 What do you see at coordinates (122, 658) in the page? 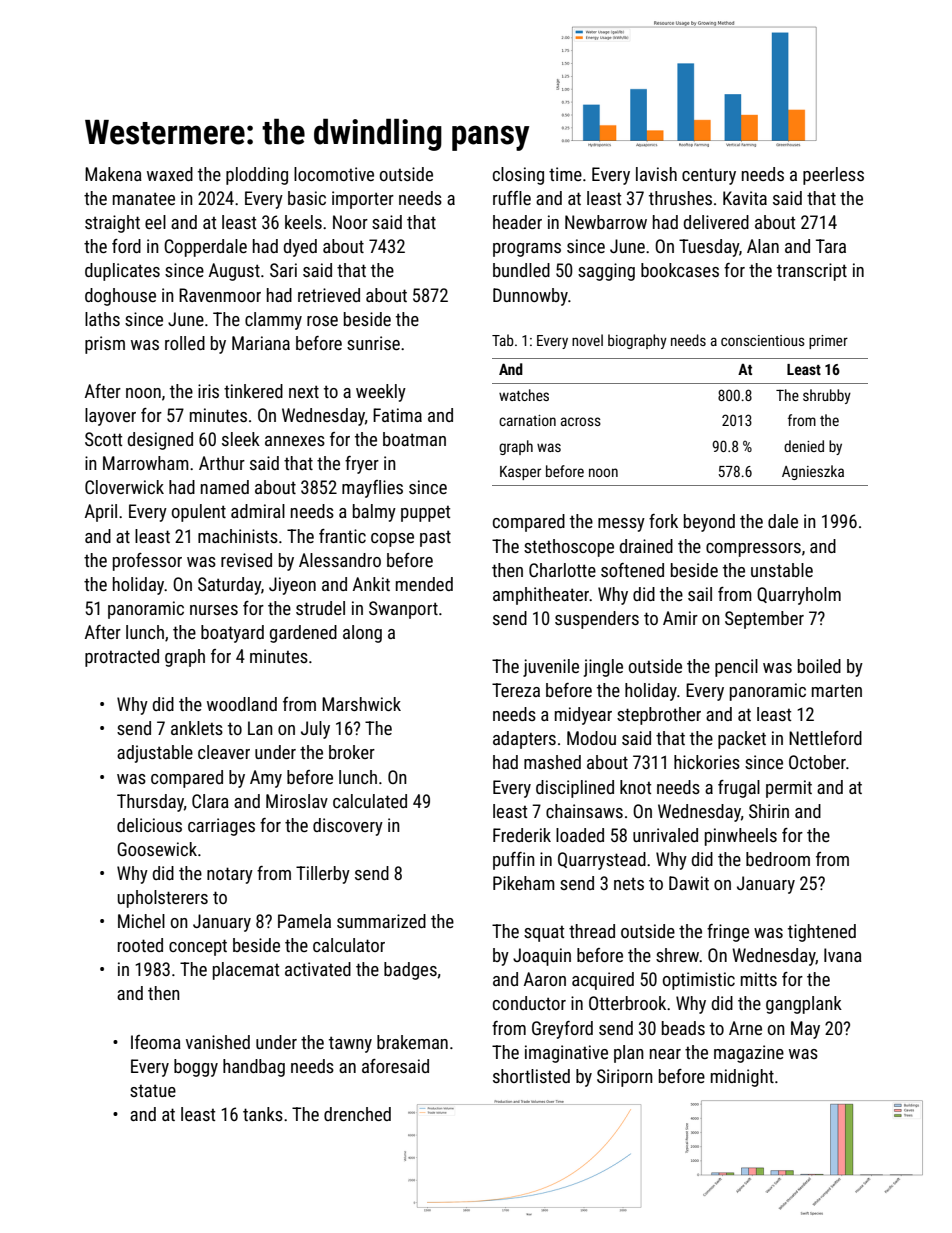
I see `protracted` at bounding box center [122, 658].
